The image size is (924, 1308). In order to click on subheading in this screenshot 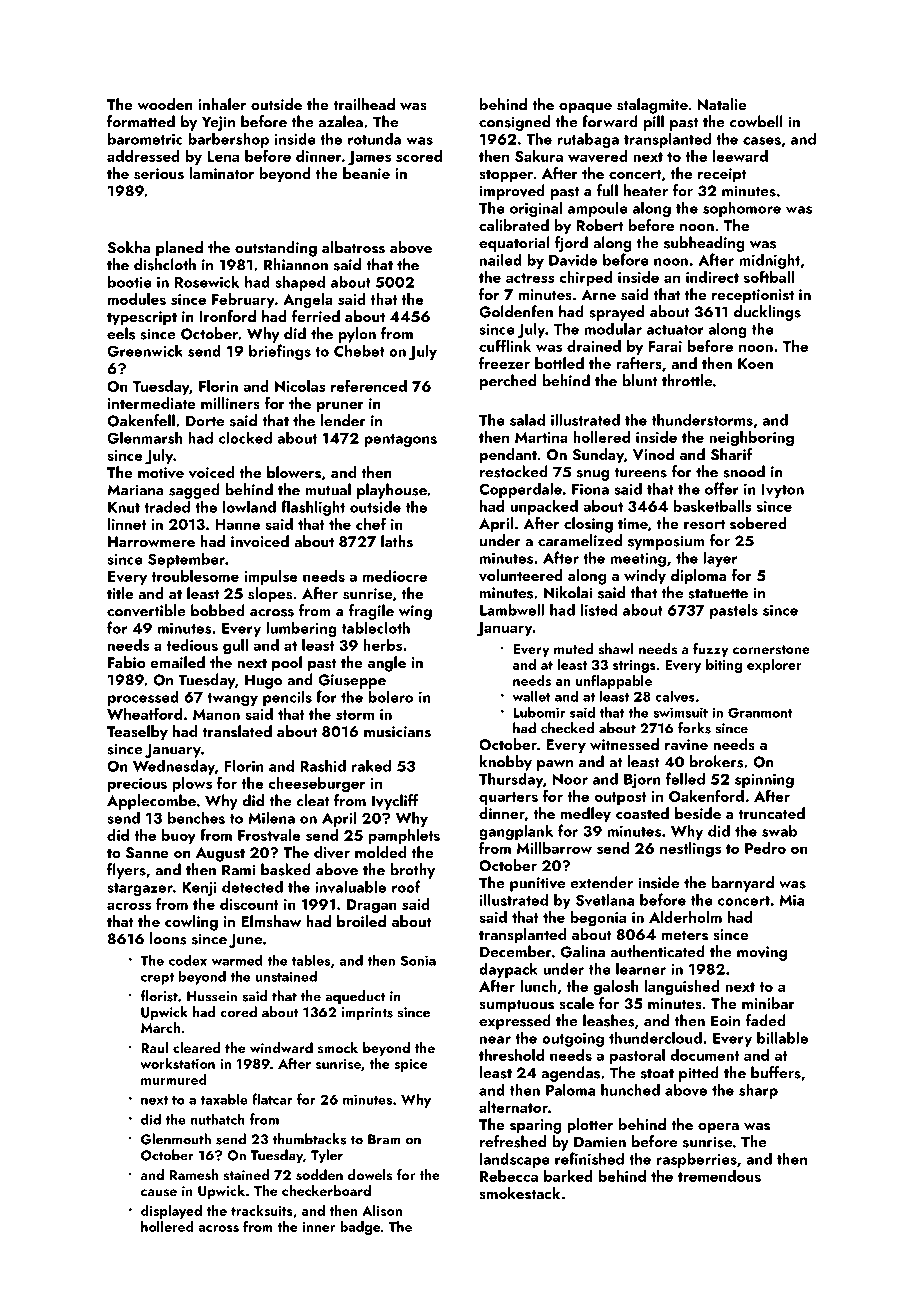, I will do `click(704, 244)`.
